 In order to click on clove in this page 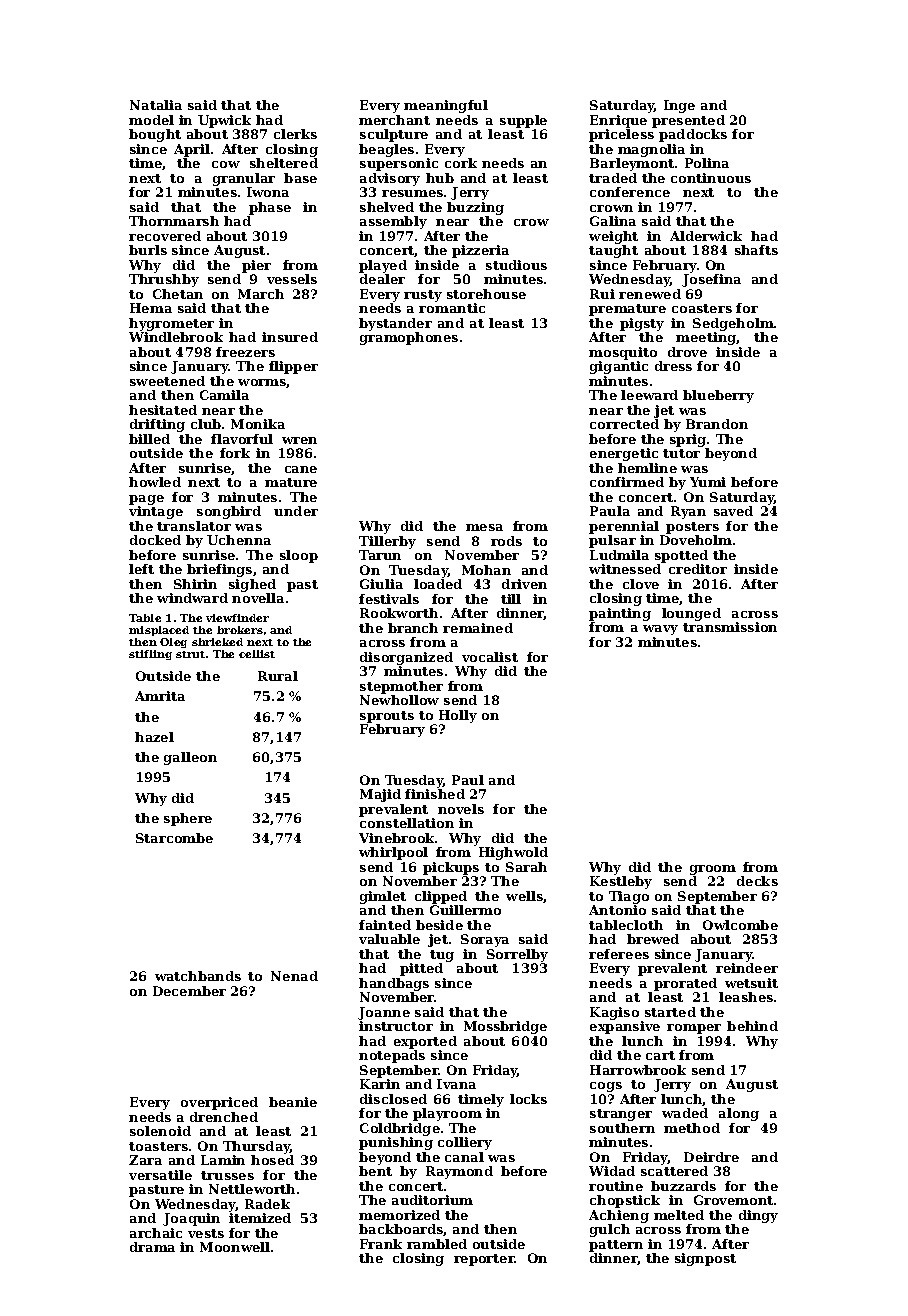, I will do `click(641, 584)`.
